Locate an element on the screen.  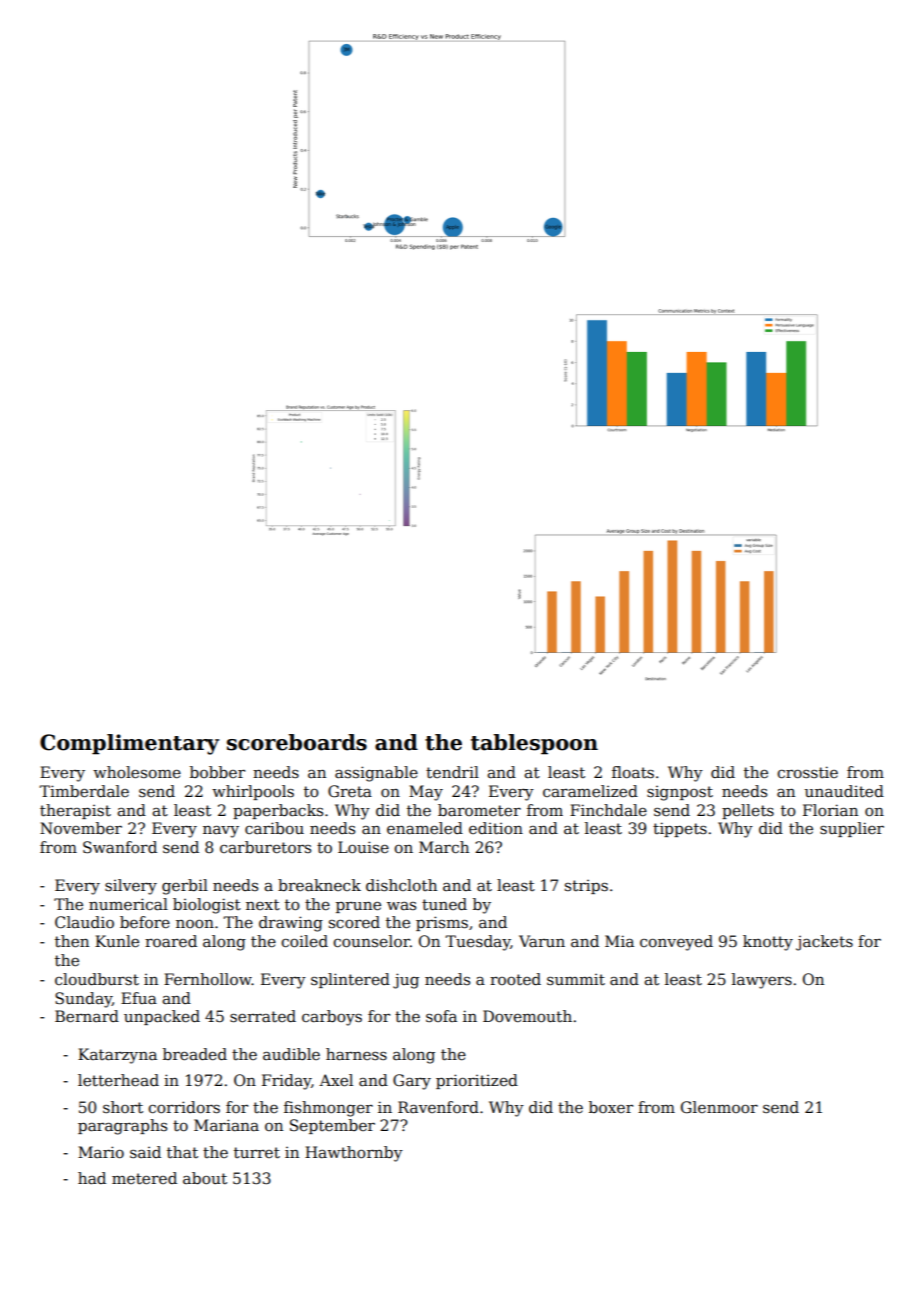
tendril is located at coordinates (452, 772).
